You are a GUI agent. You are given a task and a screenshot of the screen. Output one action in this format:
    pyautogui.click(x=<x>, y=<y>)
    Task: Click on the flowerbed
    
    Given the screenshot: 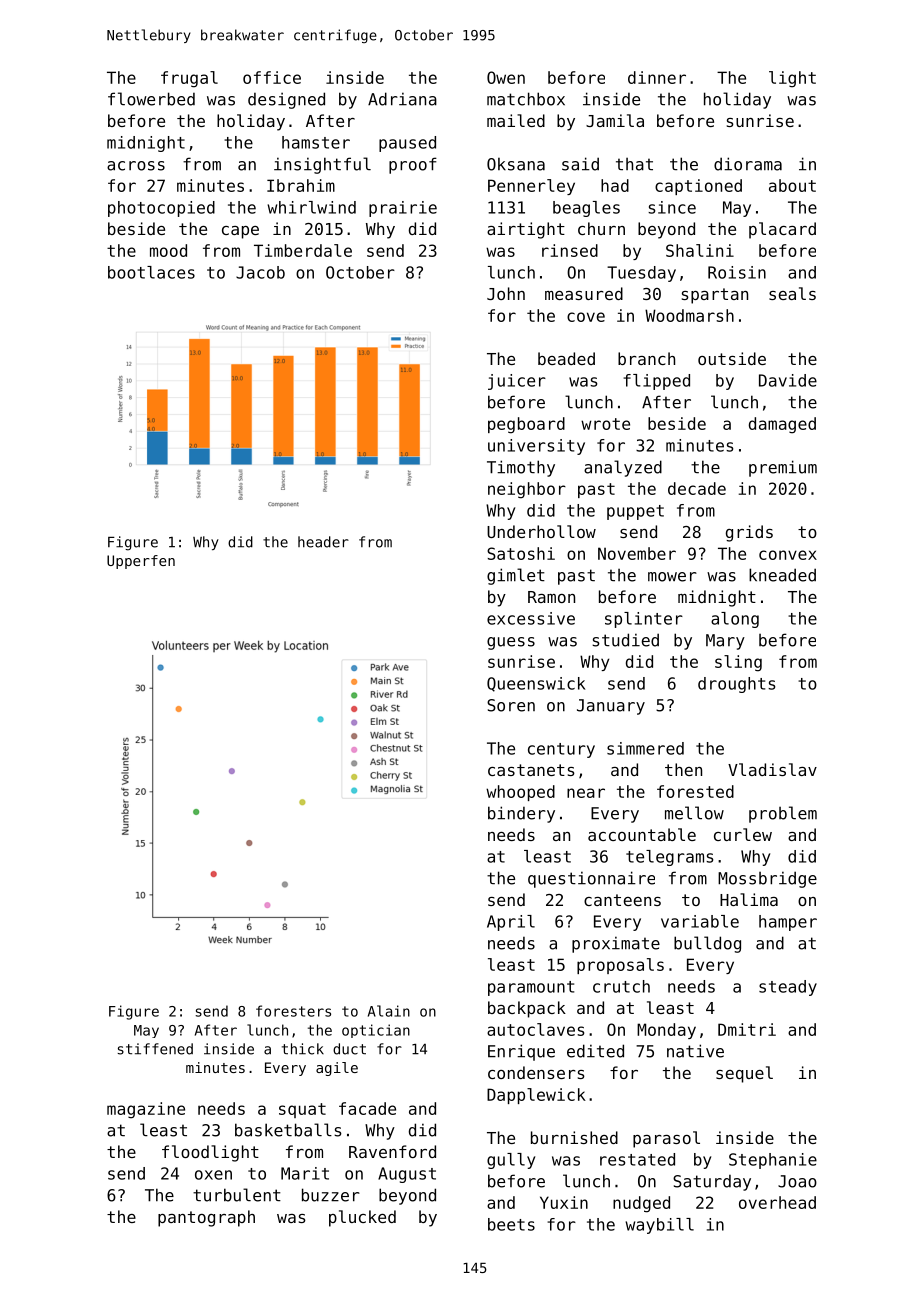 What is the action you would take?
    pyautogui.click(x=151, y=99)
